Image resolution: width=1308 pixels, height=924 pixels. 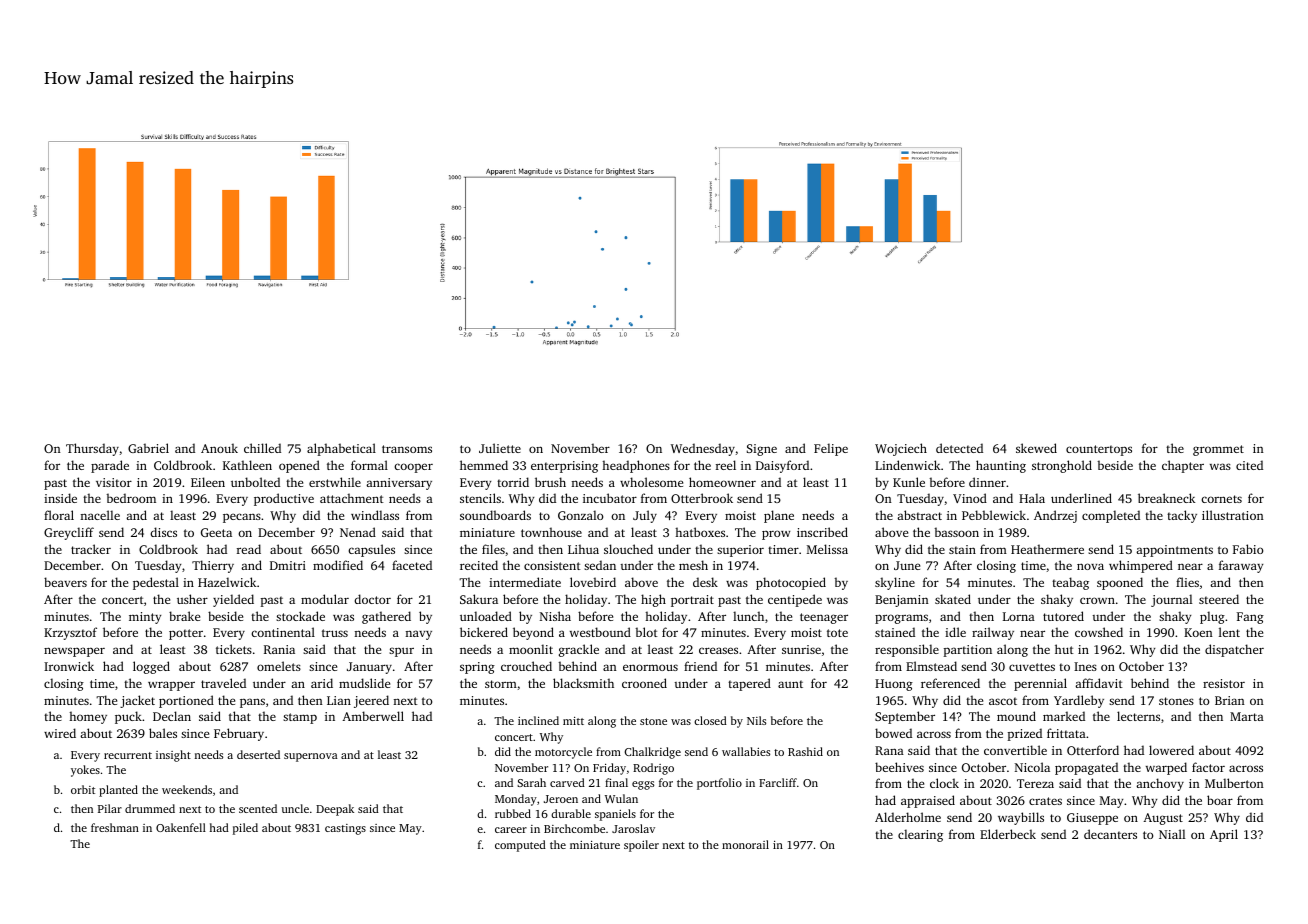 What do you see at coordinates (1160, 784) in the document?
I see `anchovy` at bounding box center [1160, 784].
